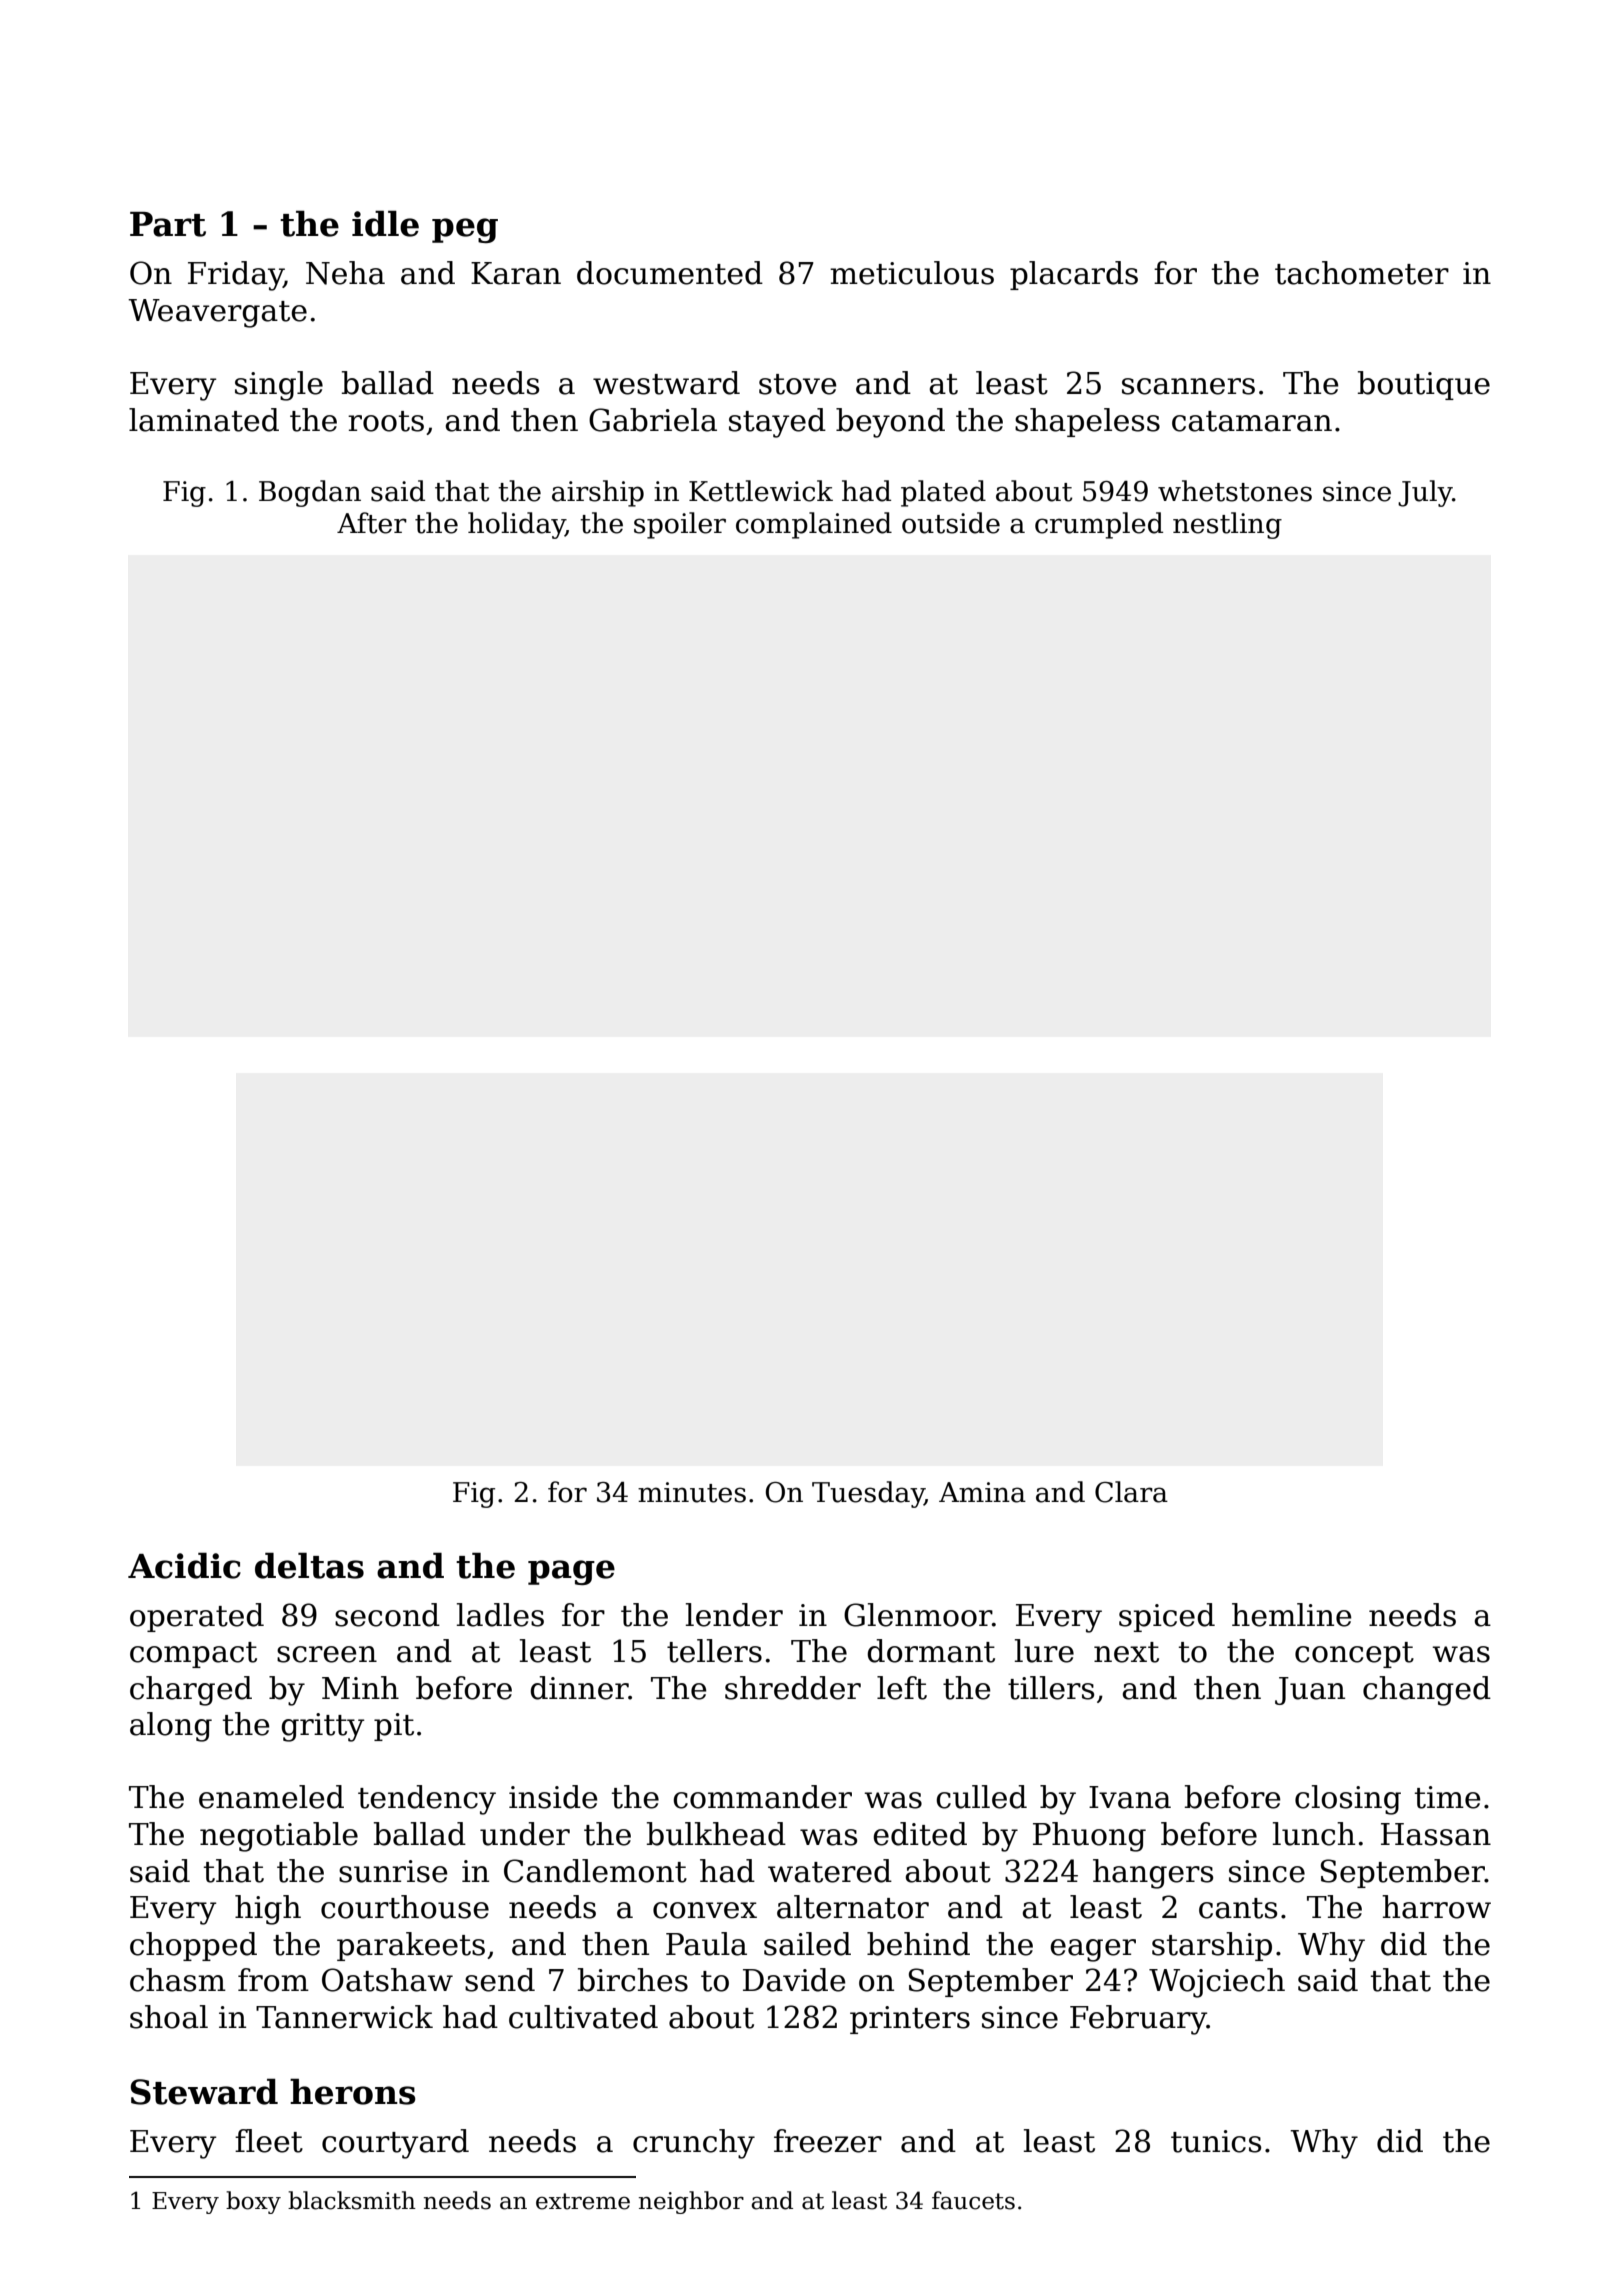  Describe the element at coordinates (352, 2200) in the page. I see `blacksmith` at that location.
